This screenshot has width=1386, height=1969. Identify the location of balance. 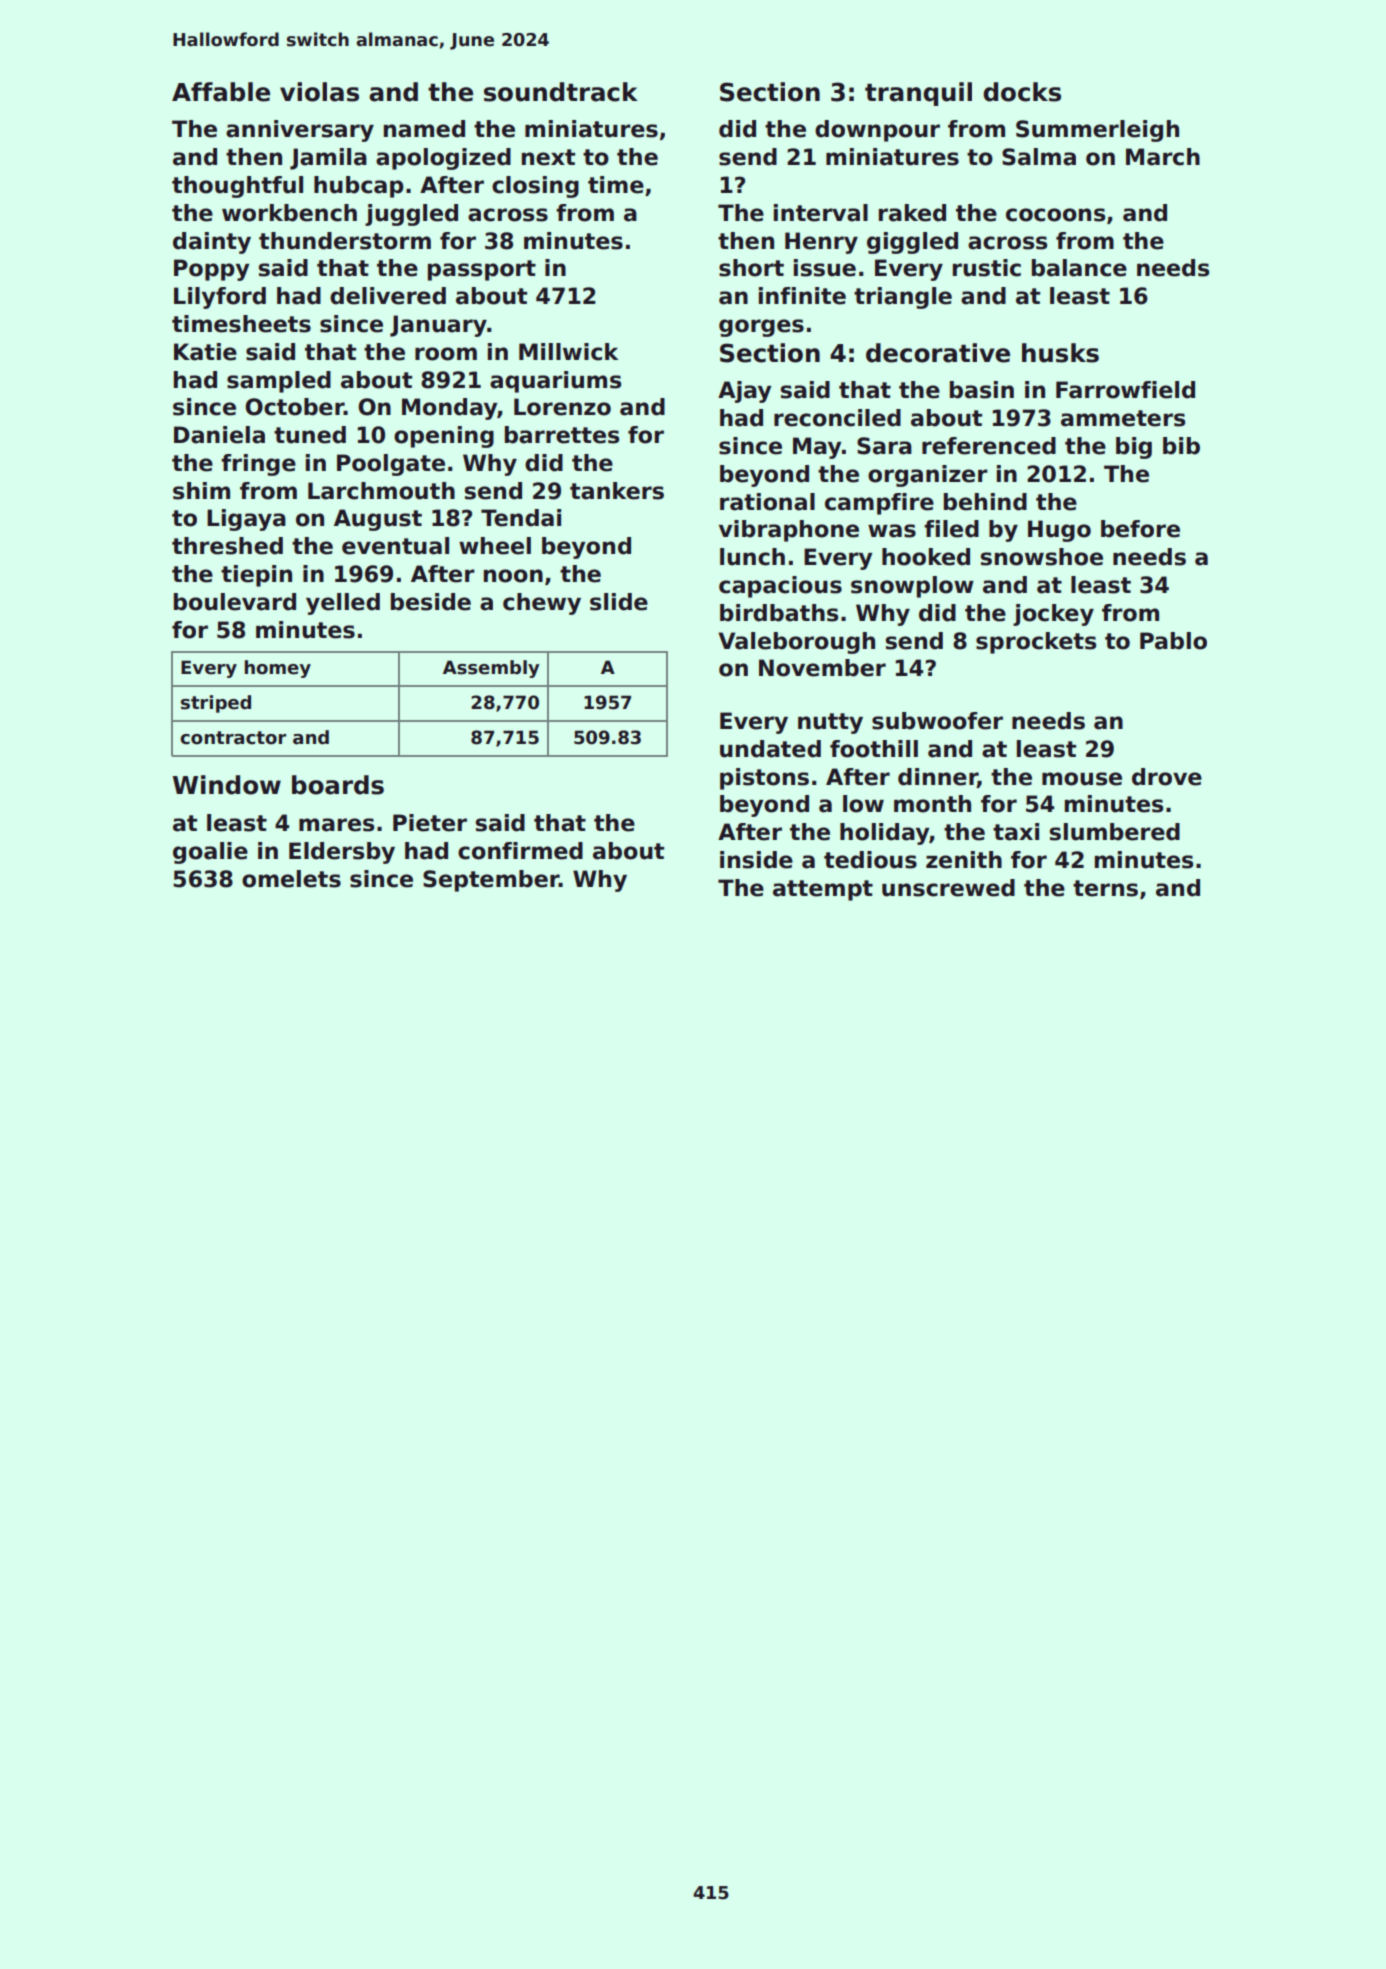
(1079, 268).
